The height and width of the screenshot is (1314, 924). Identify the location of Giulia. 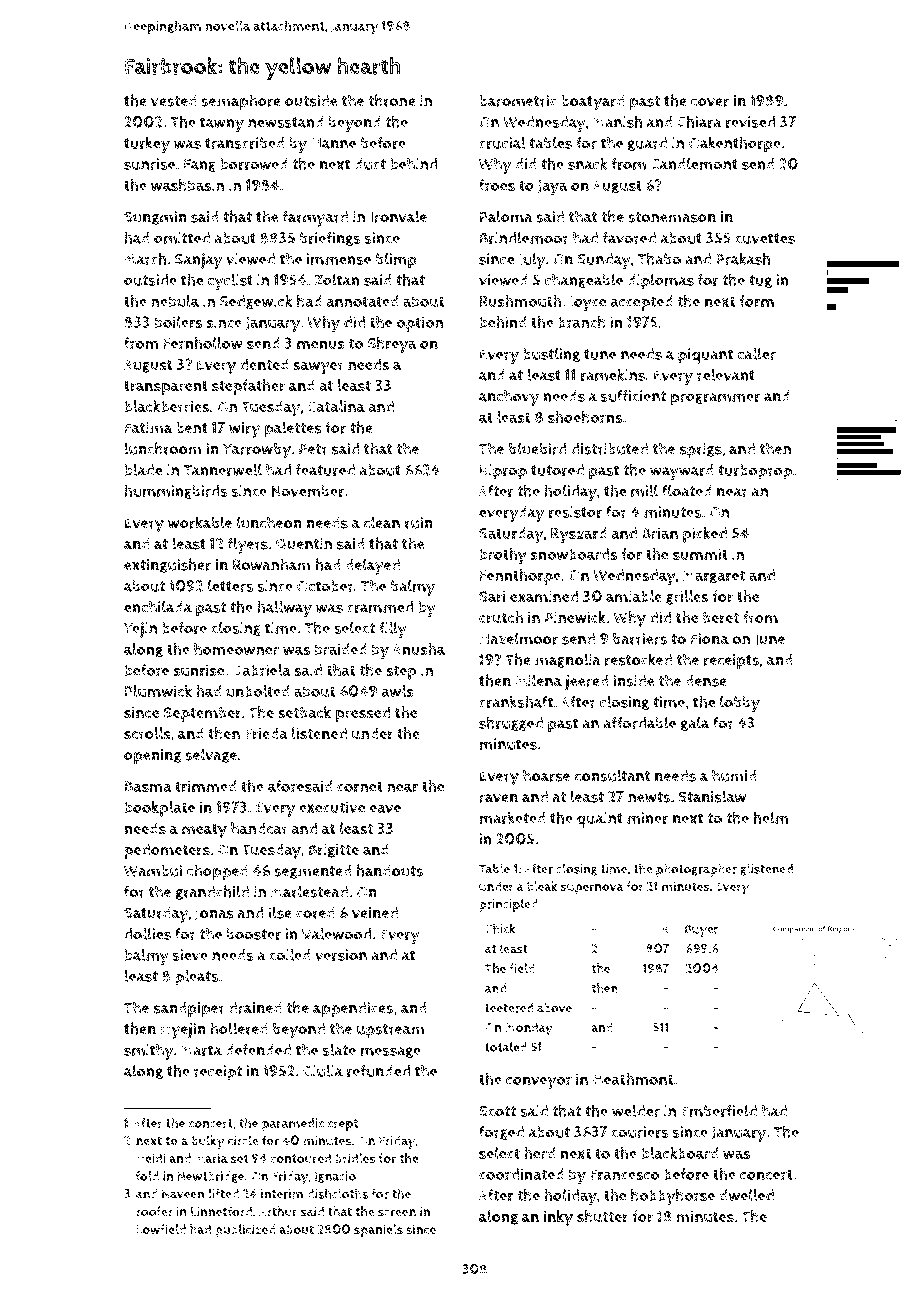
(323, 1070).
